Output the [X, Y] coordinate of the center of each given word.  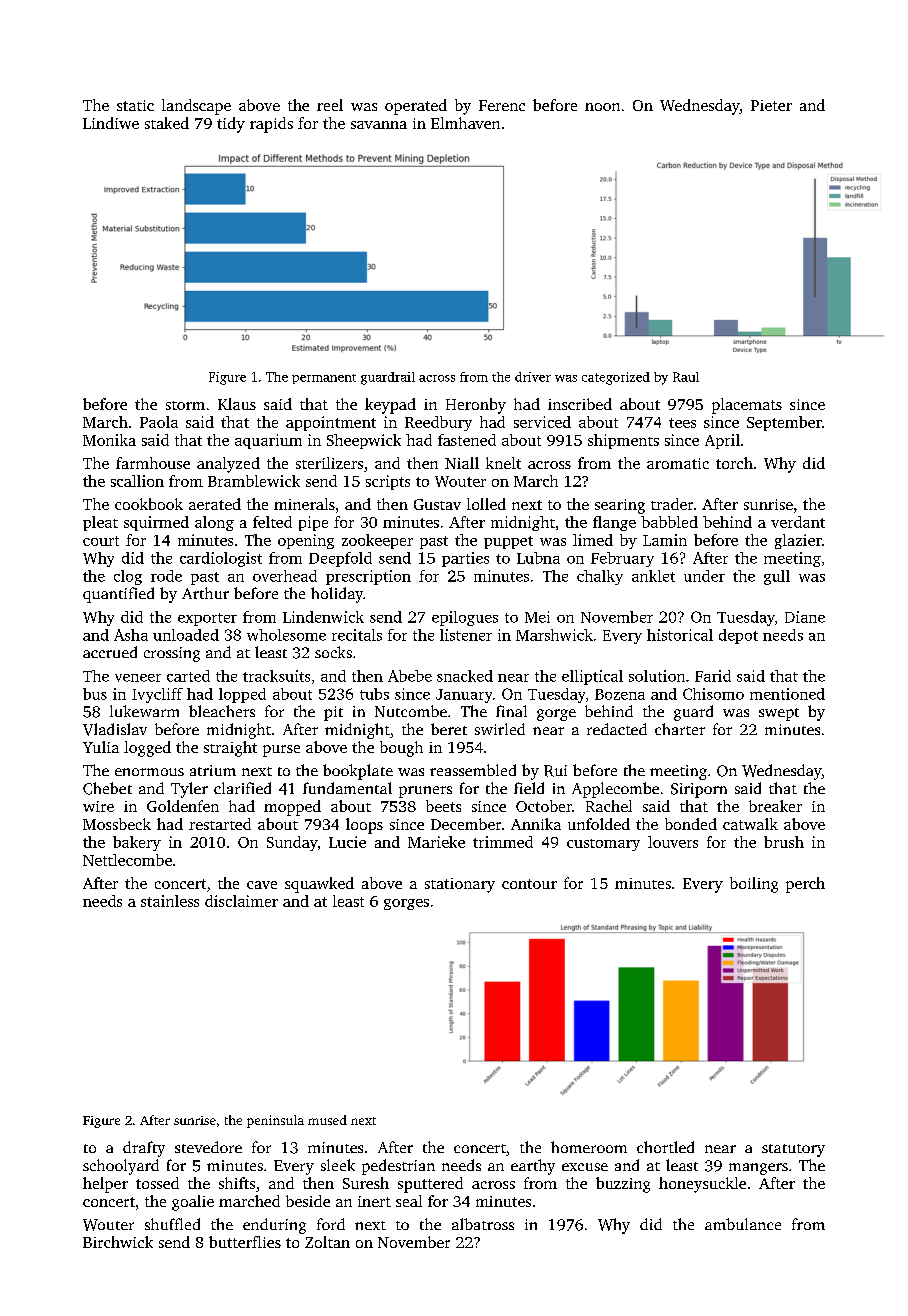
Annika [536, 824]
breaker [775, 806]
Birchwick [118, 1242]
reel [330, 105]
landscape [196, 107]
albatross [483, 1224]
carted [188, 676]
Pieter [771, 105]
